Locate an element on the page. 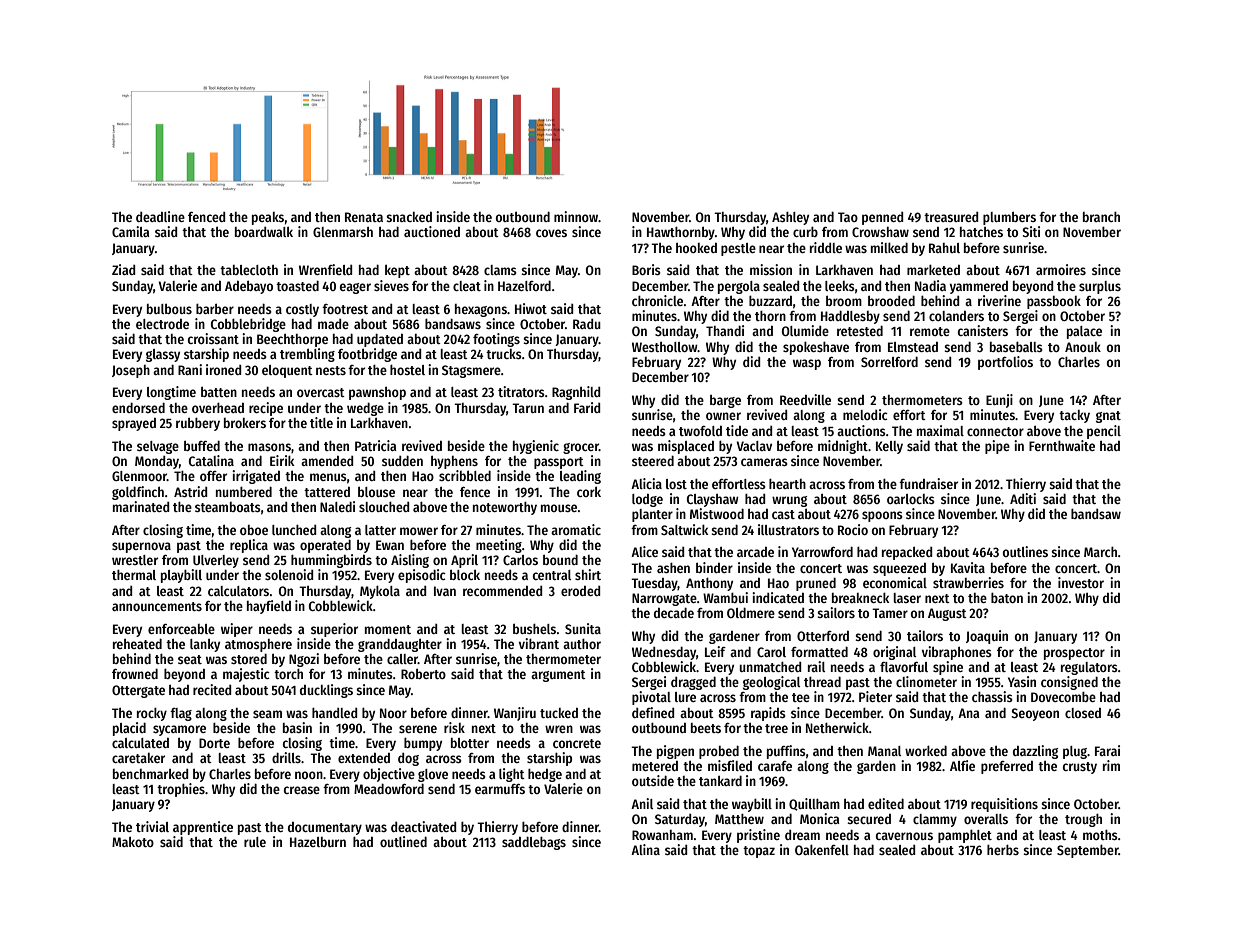  costly is located at coordinates (302, 310).
